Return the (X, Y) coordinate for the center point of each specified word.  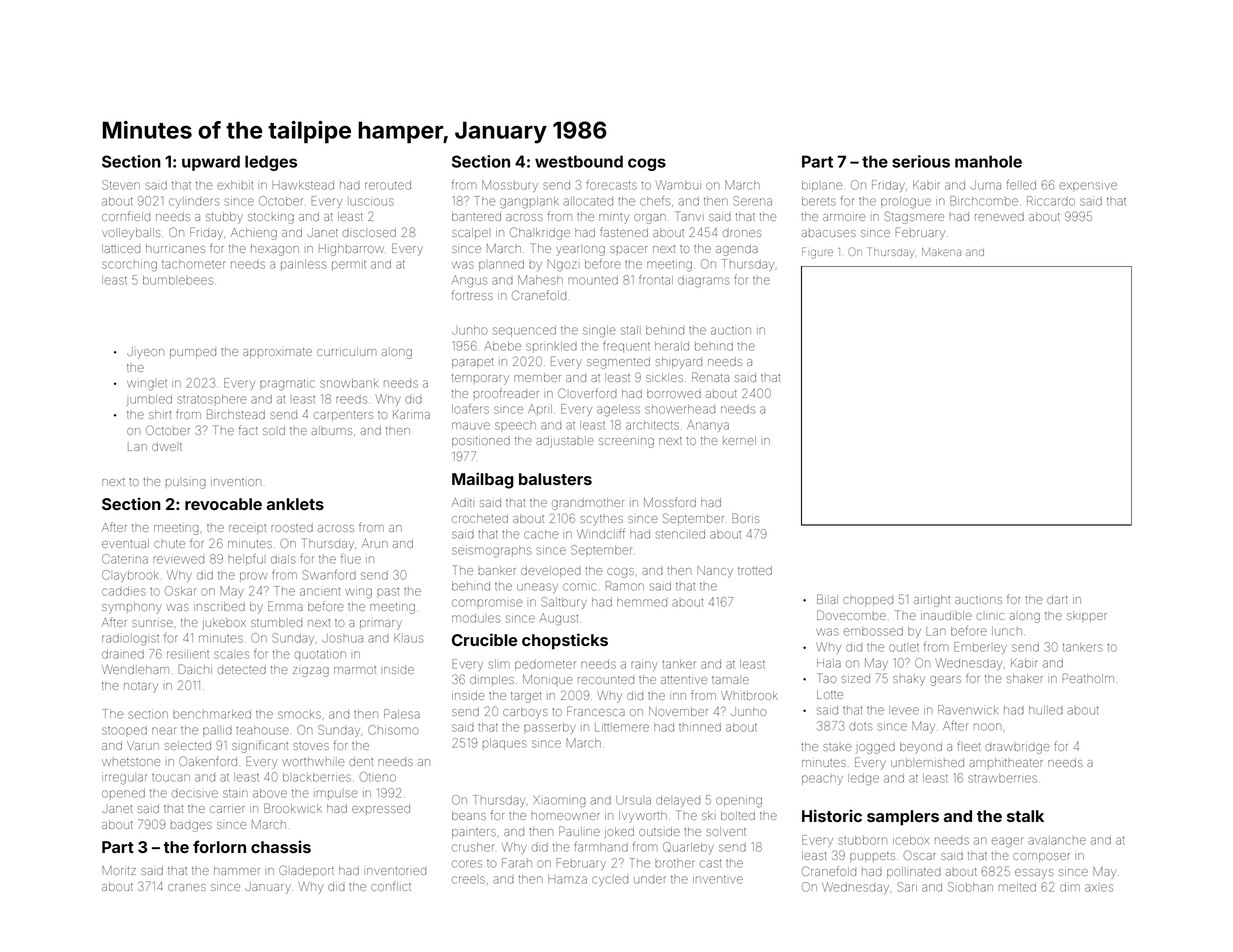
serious (921, 161)
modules (476, 618)
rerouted (388, 185)
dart (1057, 599)
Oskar (180, 591)
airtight (932, 601)
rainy (644, 666)
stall (631, 330)
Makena (941, 252)
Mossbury (510, 186)
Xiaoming (559, 801)
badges (191, 827)
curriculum (346, 351)
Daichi (195, 669)
